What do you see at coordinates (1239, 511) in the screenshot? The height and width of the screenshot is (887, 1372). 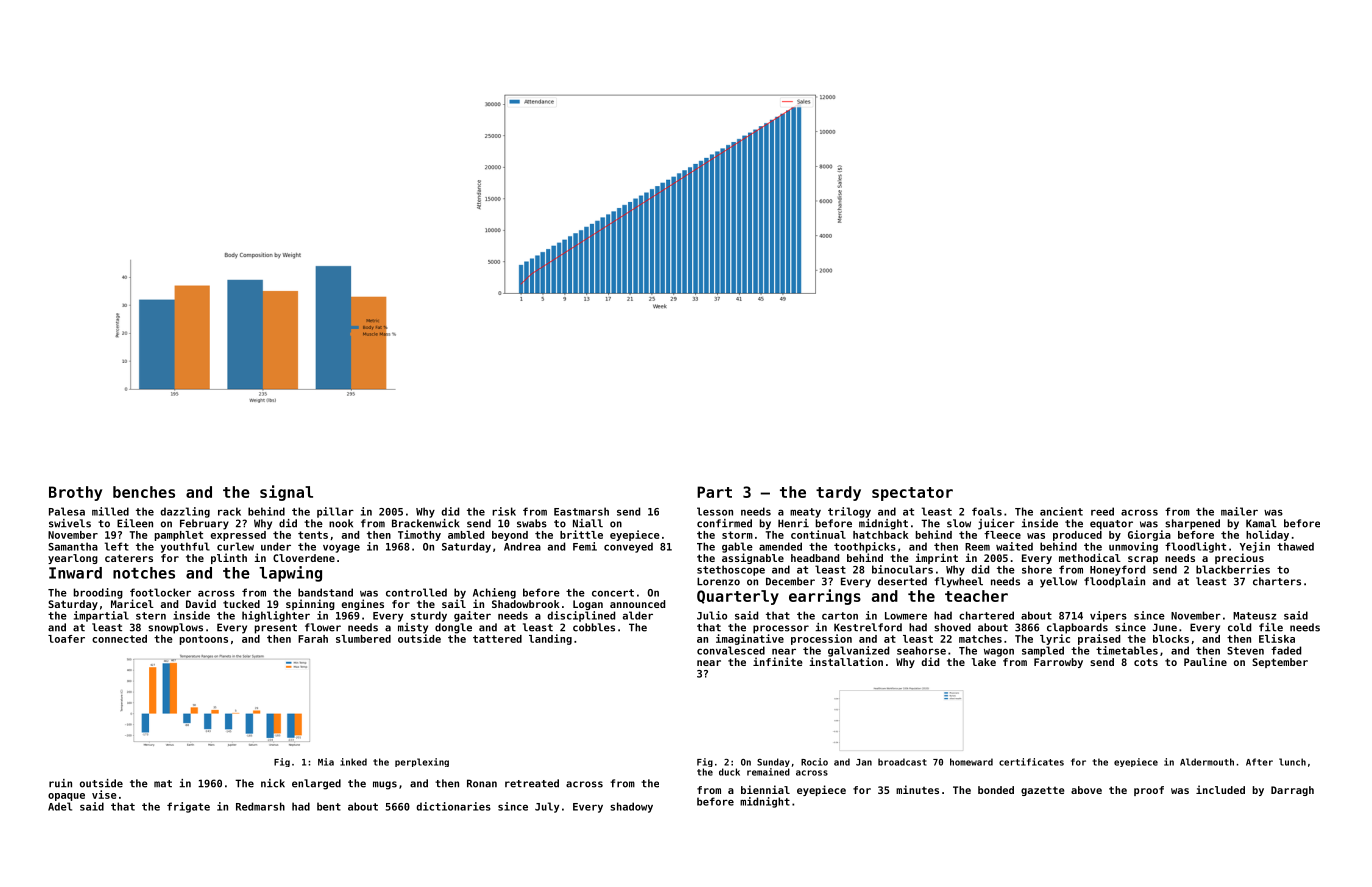 I see `mailer` at bounding box center [1239, 511].
